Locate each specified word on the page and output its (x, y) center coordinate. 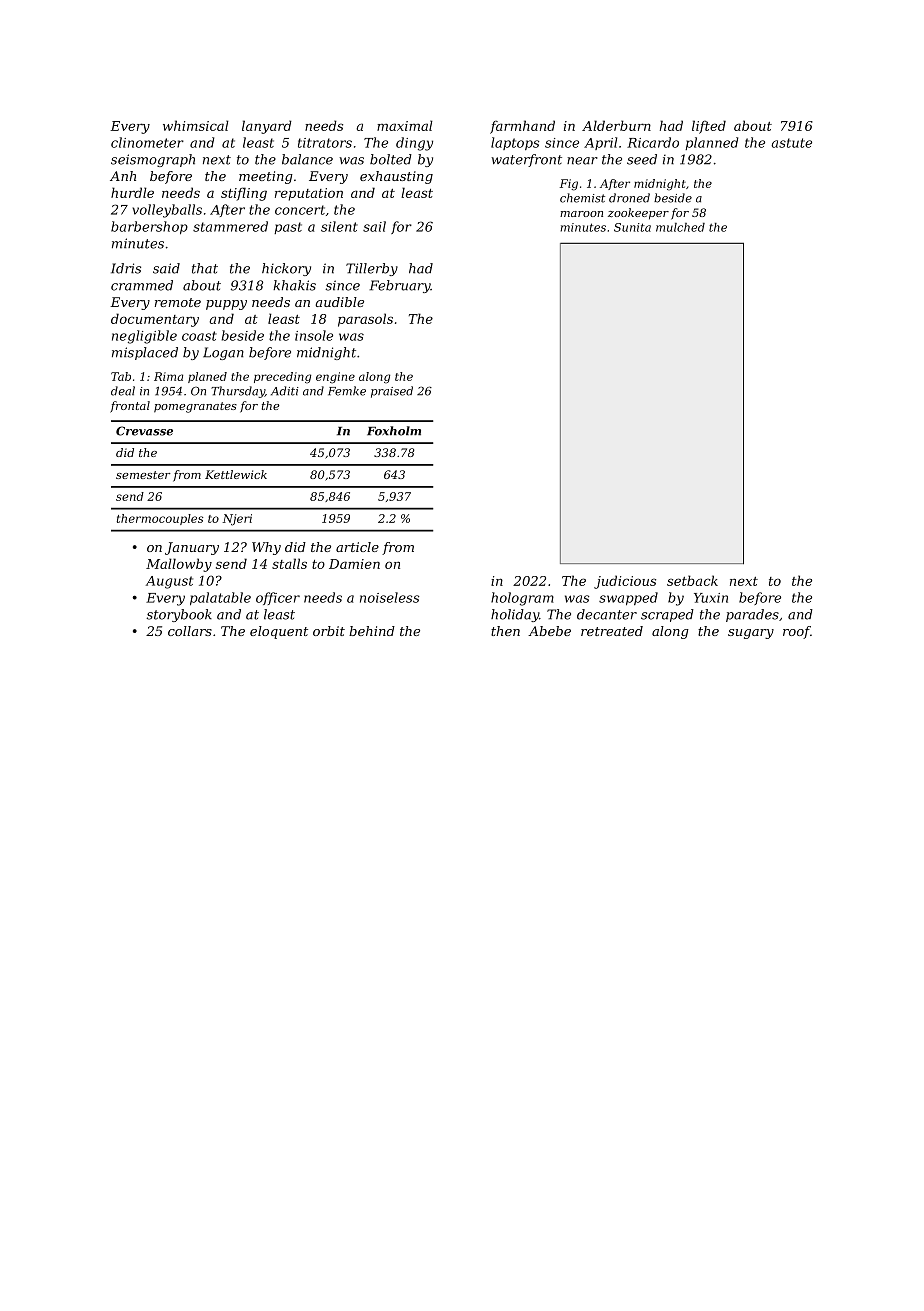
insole (314, 335)
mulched (680, 227)
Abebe (549, 631)
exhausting (396, 177)
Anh (123, 176)
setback (692, 580)
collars (190, 631)
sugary (751, 634)
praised (392, 392)
